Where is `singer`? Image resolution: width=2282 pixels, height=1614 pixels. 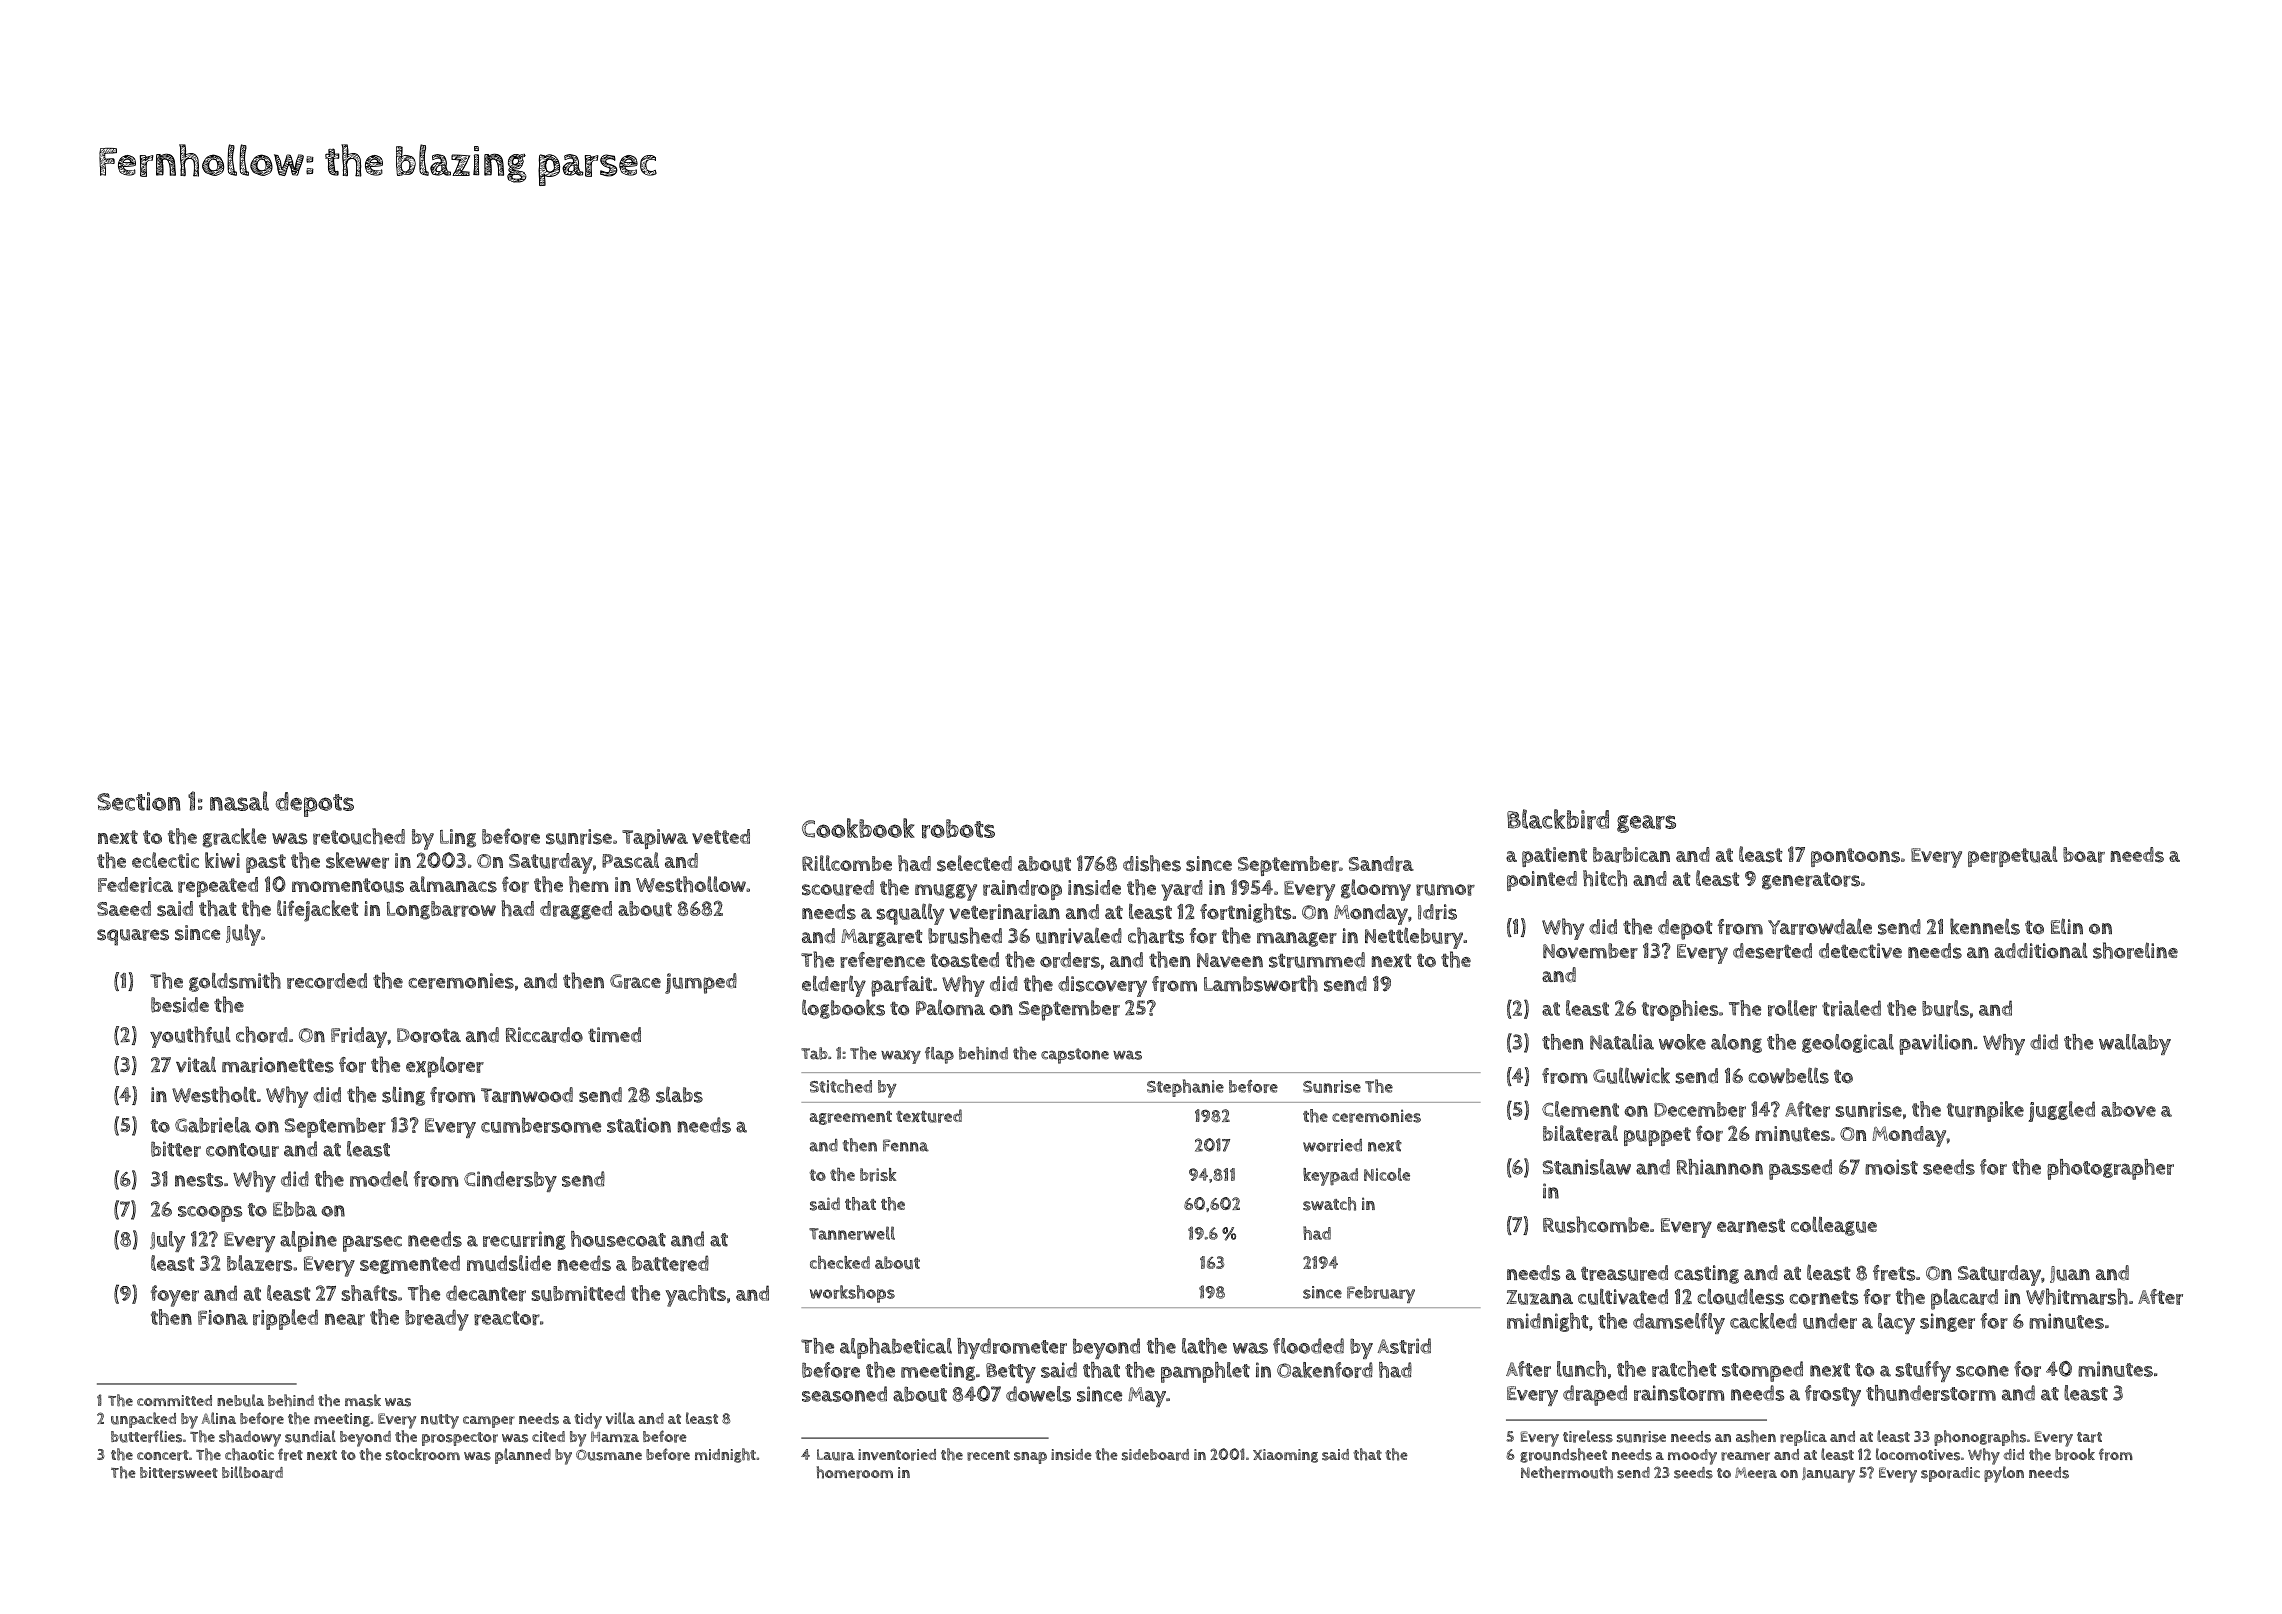 singer is located at coordinates (1947, 1322).
